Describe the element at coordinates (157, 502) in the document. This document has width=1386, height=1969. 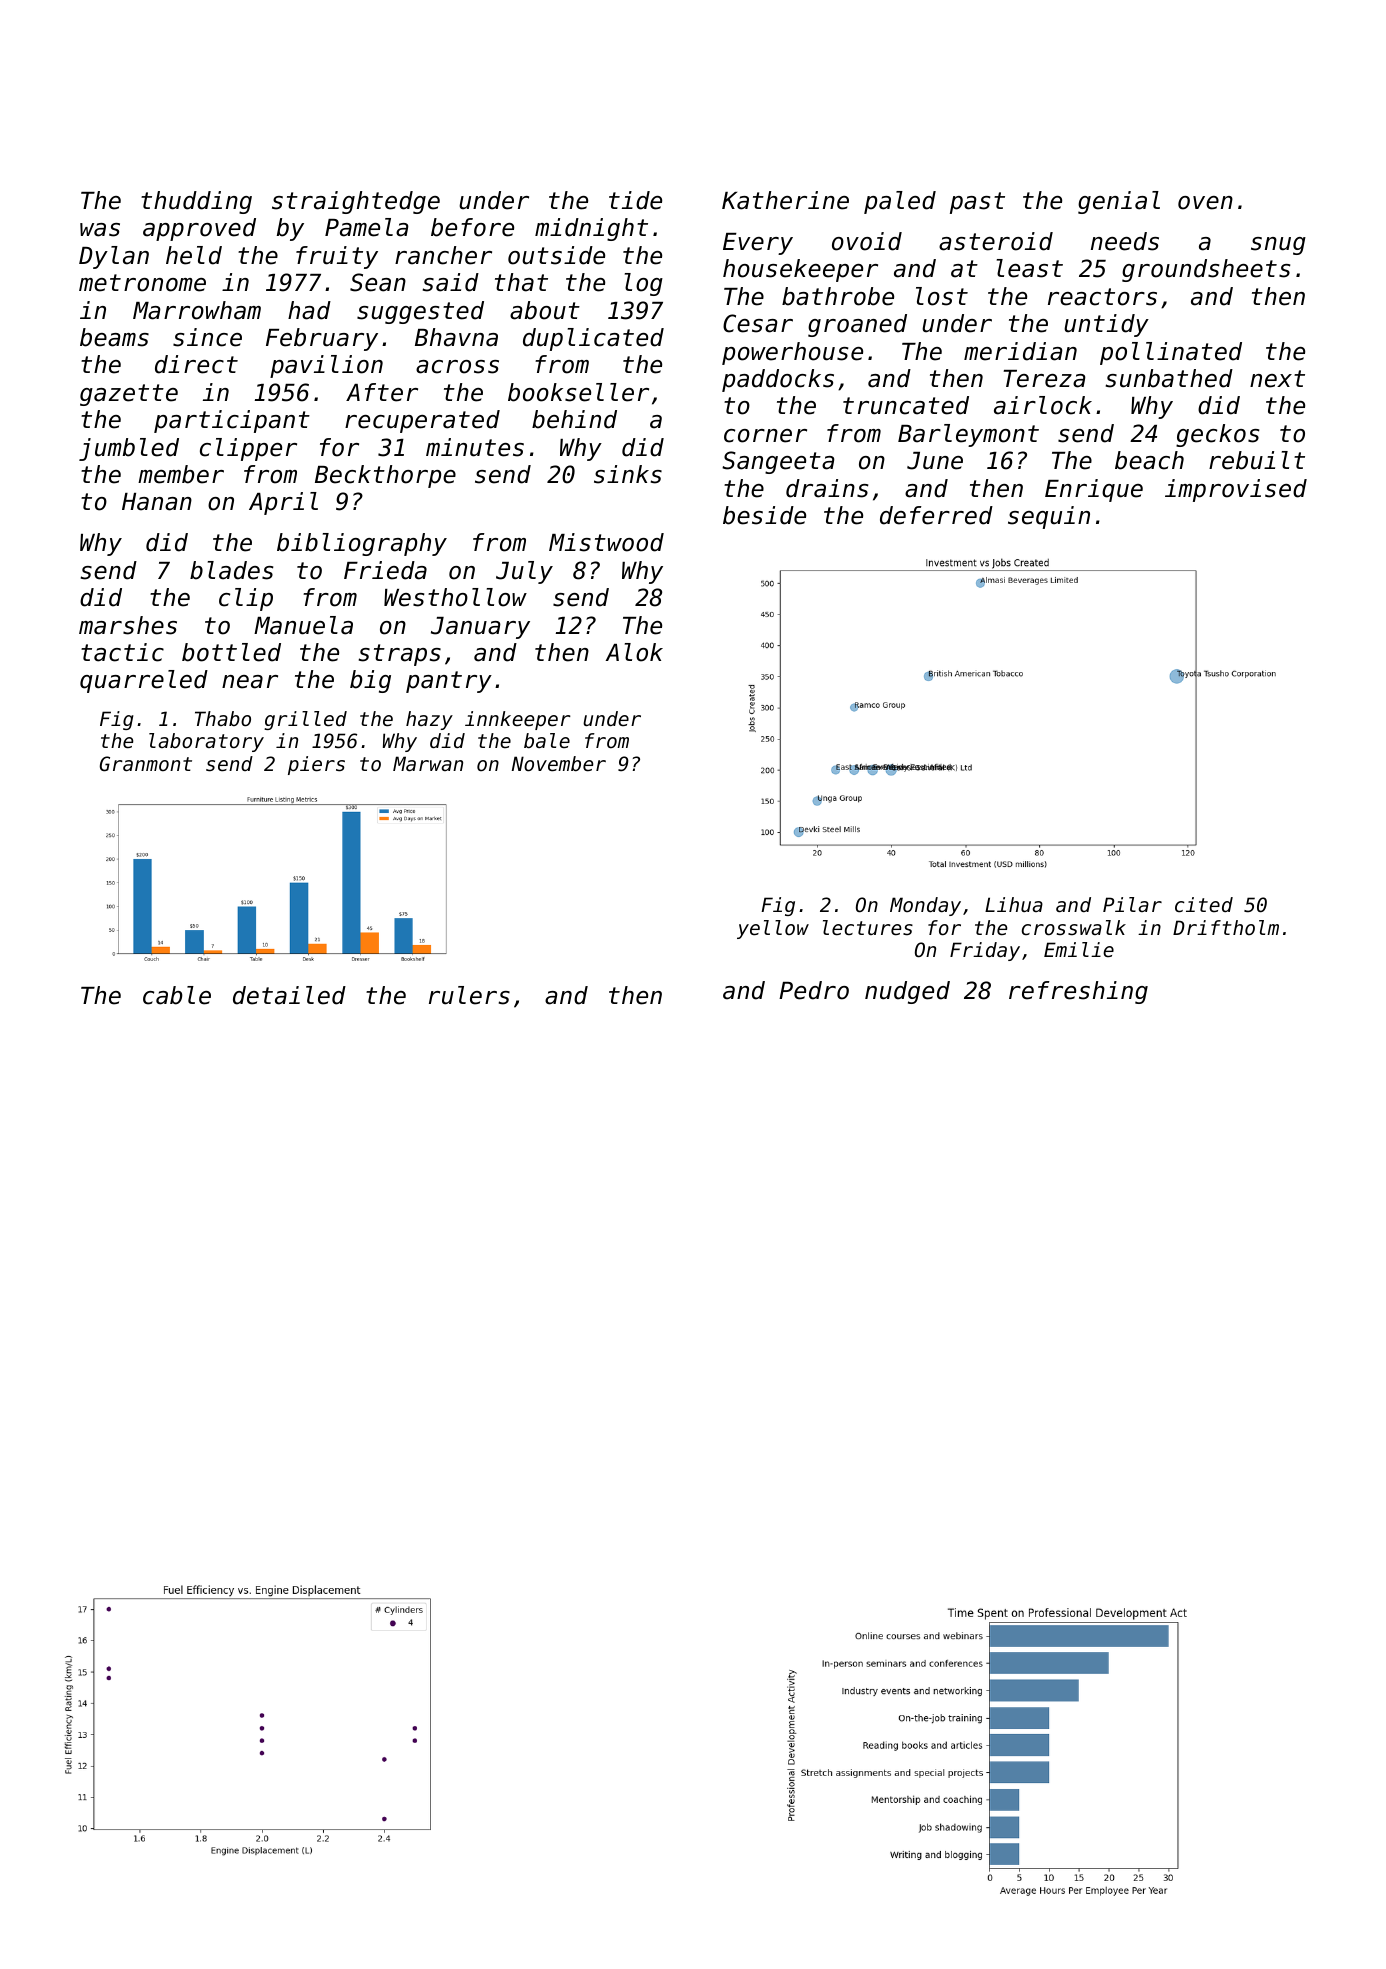
I see `Hanan` at that location.
